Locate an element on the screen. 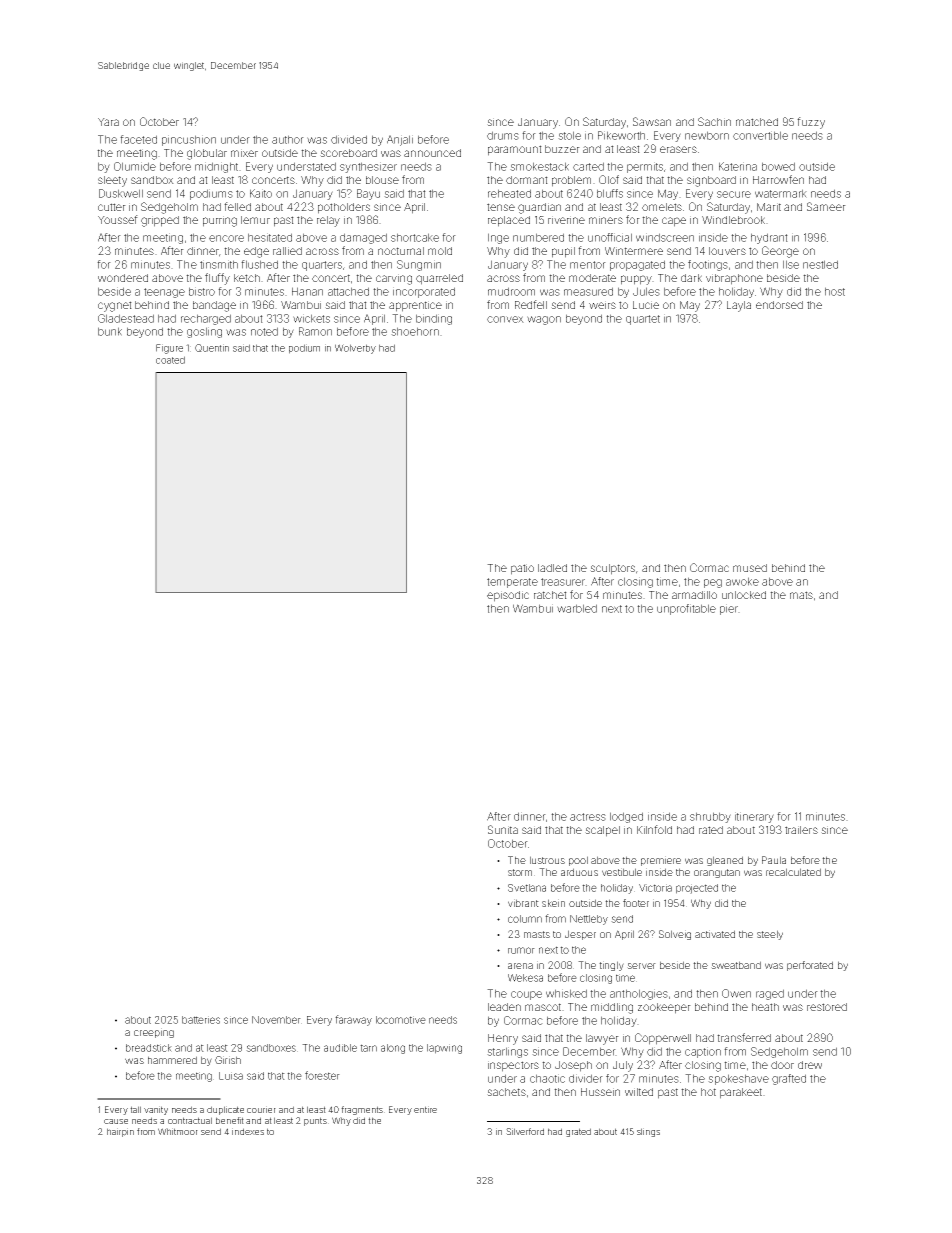  Sunita is located at coordinates (503, 829).
